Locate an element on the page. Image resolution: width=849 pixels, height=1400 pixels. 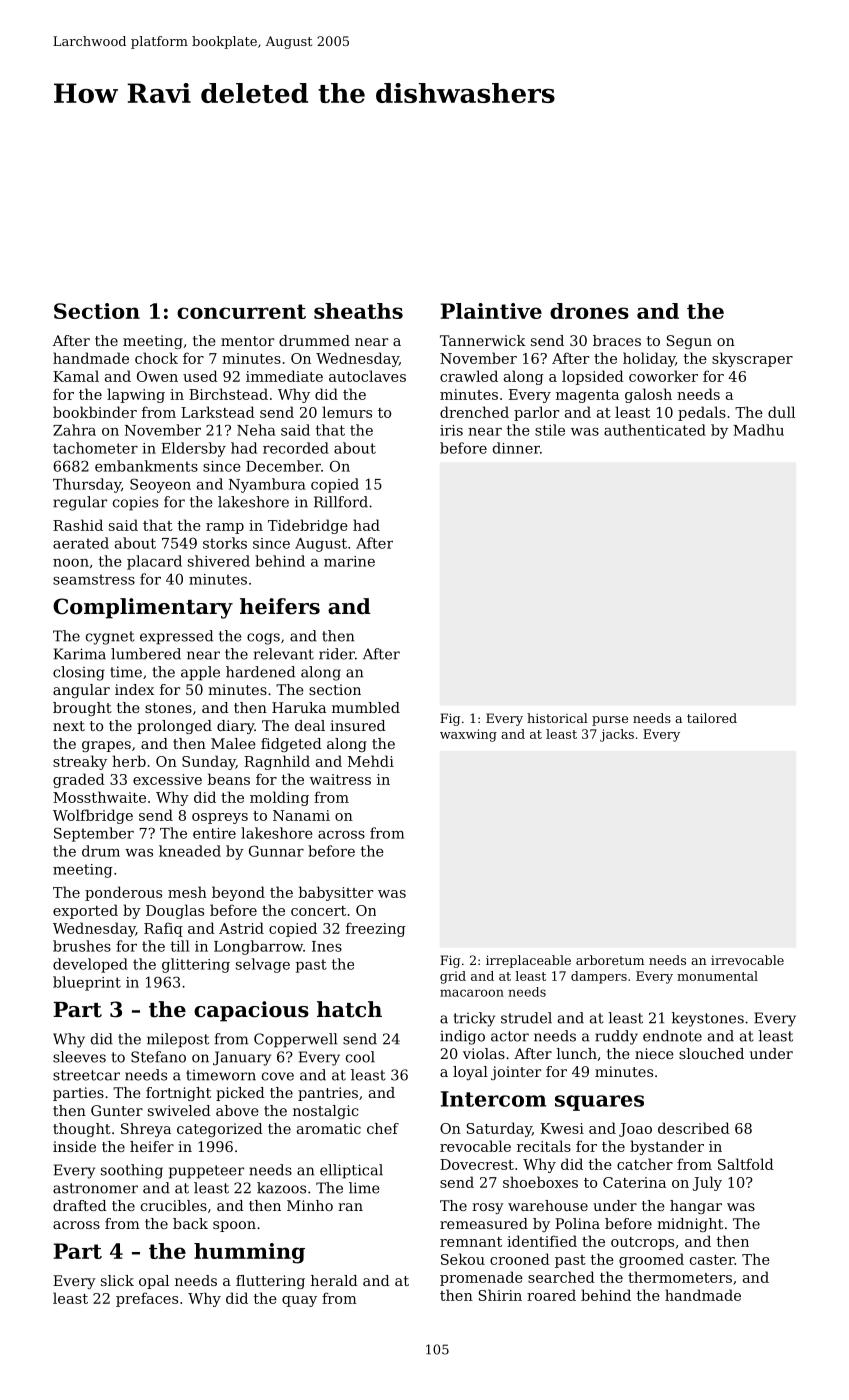
Ines is located at coordinates (327, 946).
